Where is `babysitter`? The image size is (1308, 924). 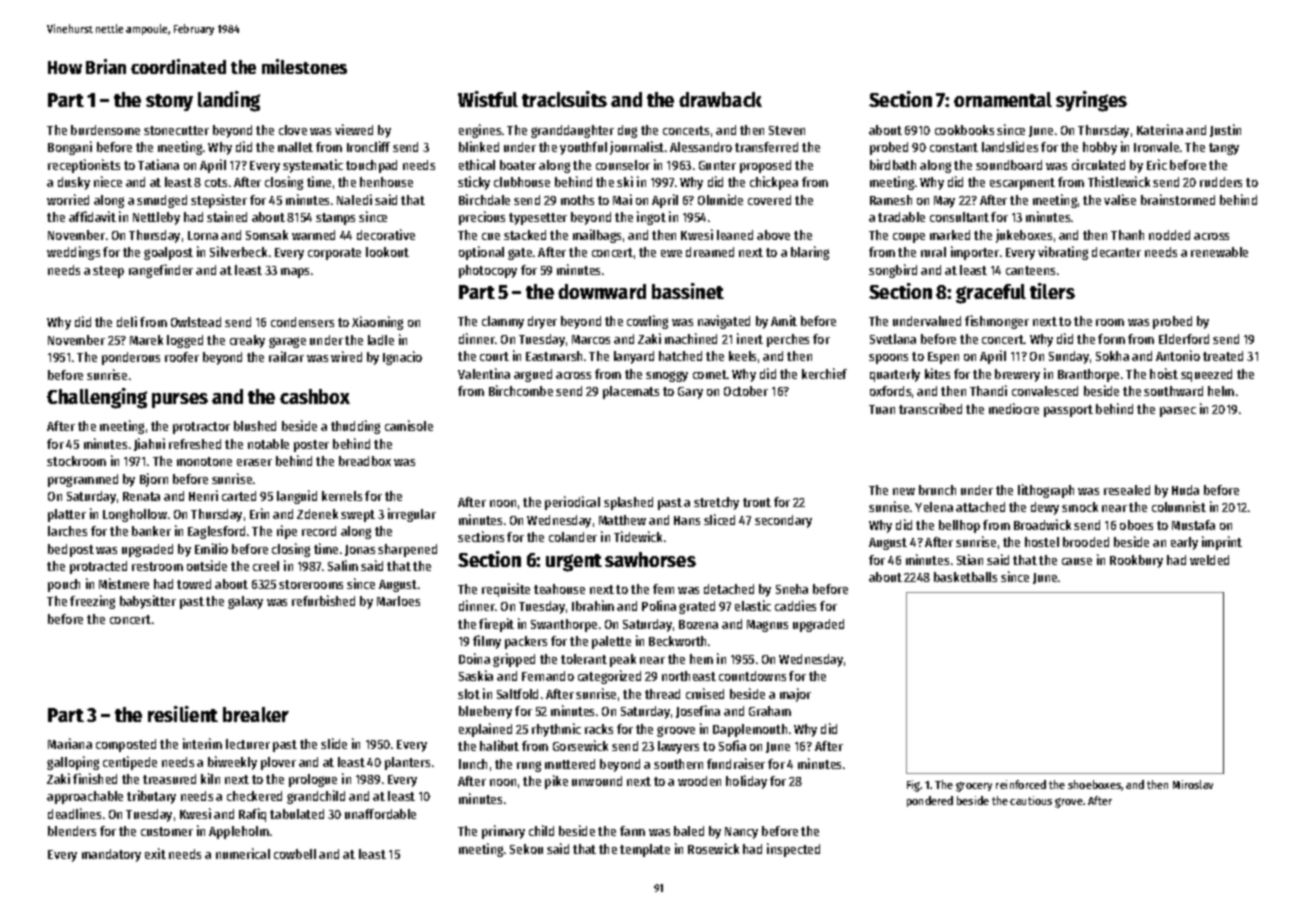 babysitter is located at coordinates (148, 602).
